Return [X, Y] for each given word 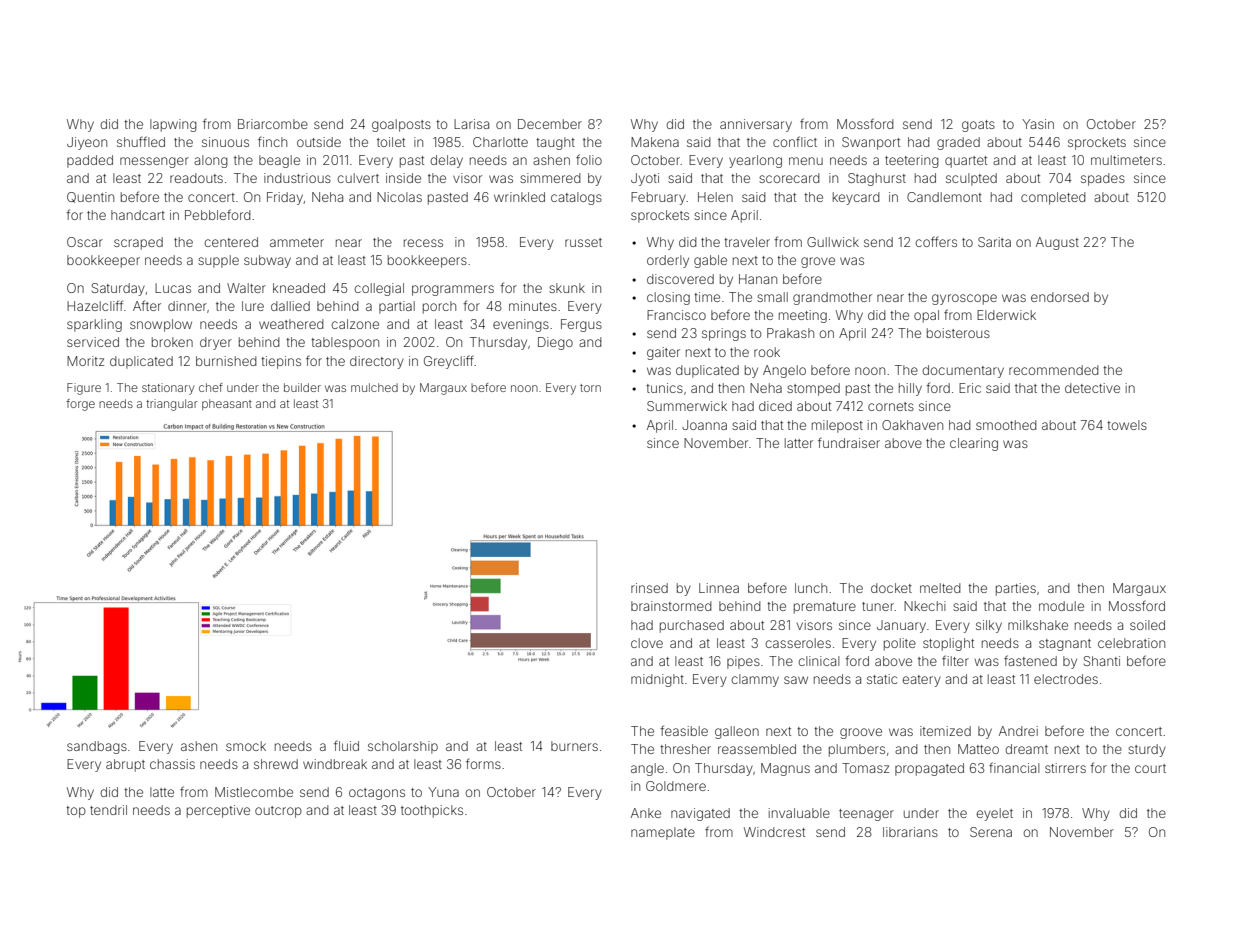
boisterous [958, 333]
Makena [655, 142]
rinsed [649, 588]
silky [989, 626]
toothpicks [432, 811]
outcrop [278, 812]
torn [590, 388]
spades [1103, 179]
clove [647, 643]
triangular [172, 405]
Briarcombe [273, 124]
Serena [991, 832]
